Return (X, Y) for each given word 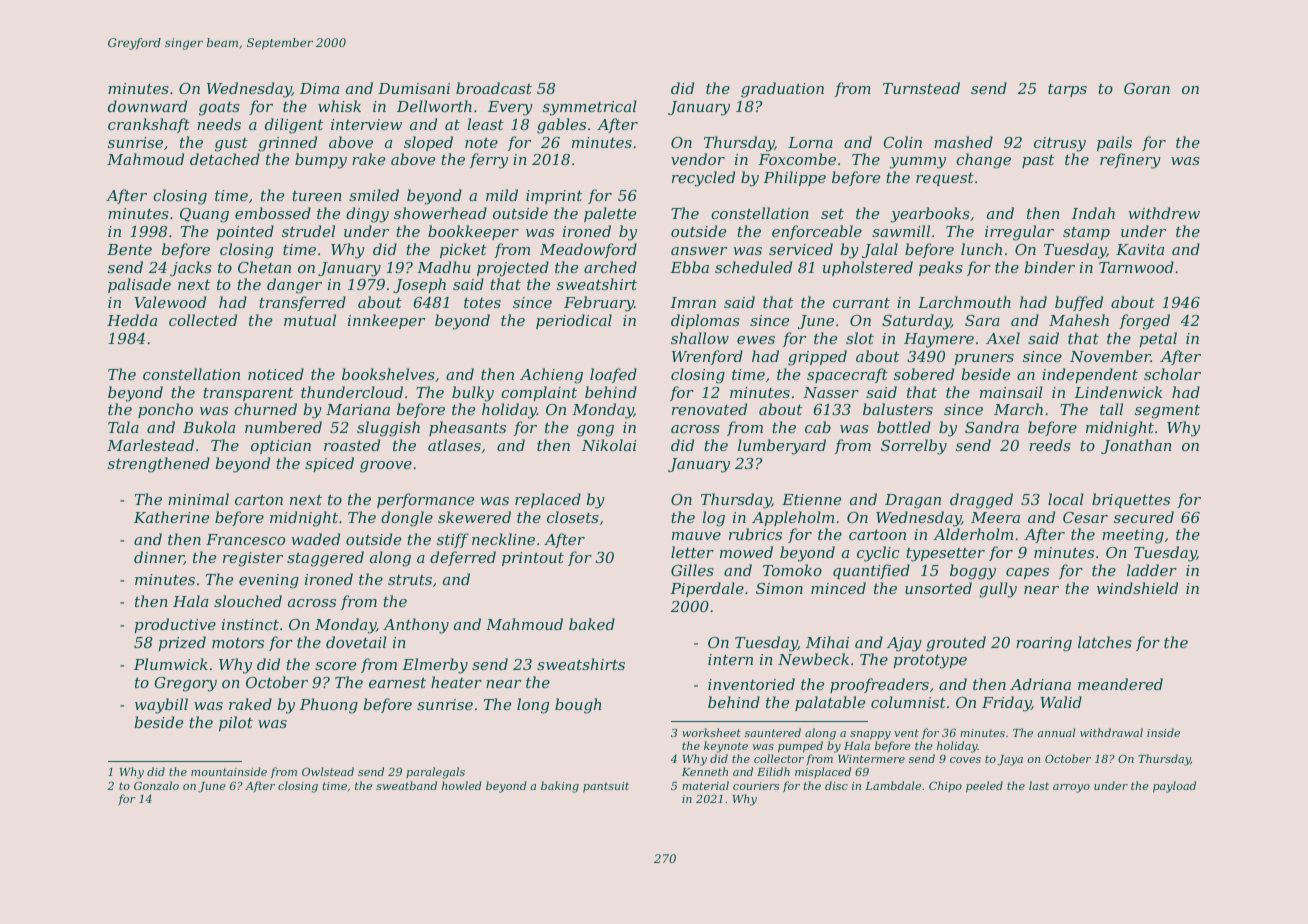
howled (462, 785)
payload (1174, 787)
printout (533, 559)
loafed (613, 375)
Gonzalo (156, 785)
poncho (165, 410)
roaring (1044, 644)
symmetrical (590, 108)
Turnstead (921, 88)
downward (147, 106)
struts (410, 580)
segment (1167, 411)
